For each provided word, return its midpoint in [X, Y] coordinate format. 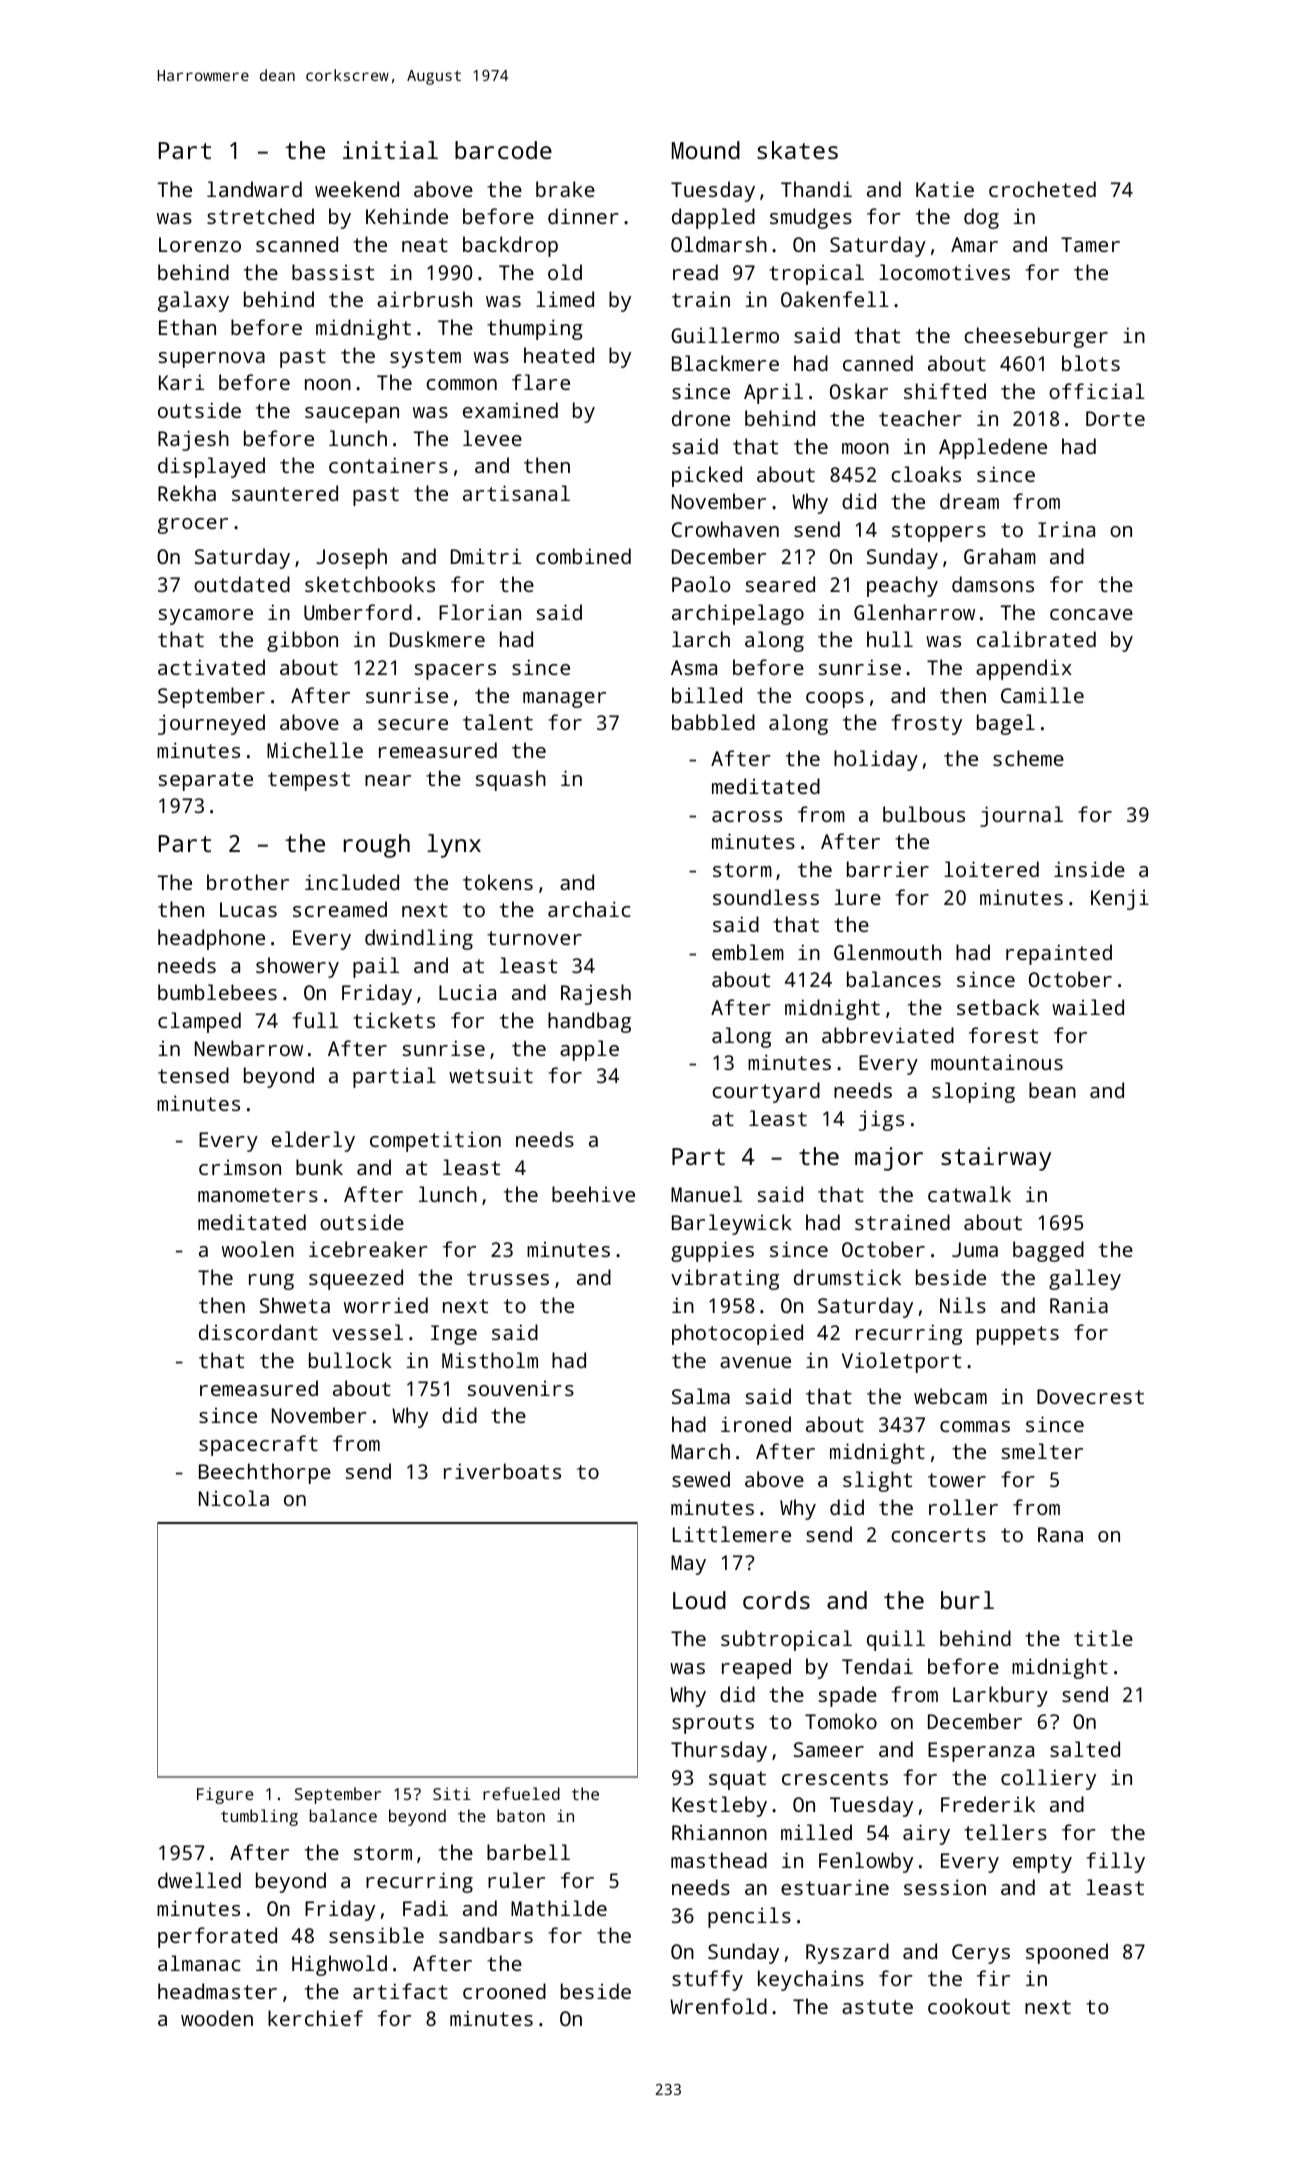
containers [388, 465]
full [315, 1020]
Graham [1000, 556]
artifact [400, 1991]
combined [583, 556]
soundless [766, 897]
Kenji [1120, 899]
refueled [521, 1793]
